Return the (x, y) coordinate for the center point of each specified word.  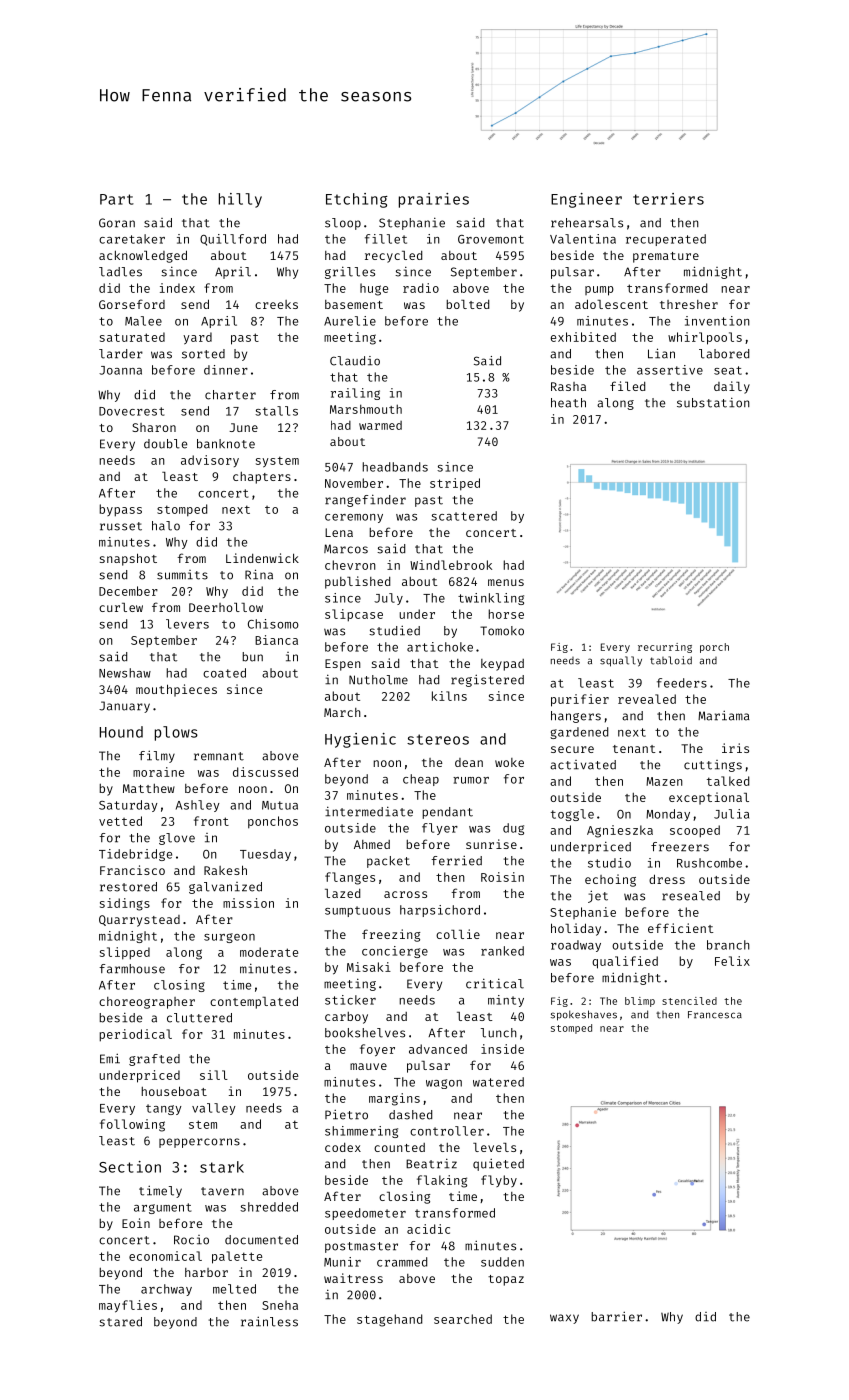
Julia (731, 814)
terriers (668, 199)
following (132, 1125)
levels (494, 1147)
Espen (343, 665)
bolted (467, 304)
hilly (240, 200)
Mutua (280, 805)
